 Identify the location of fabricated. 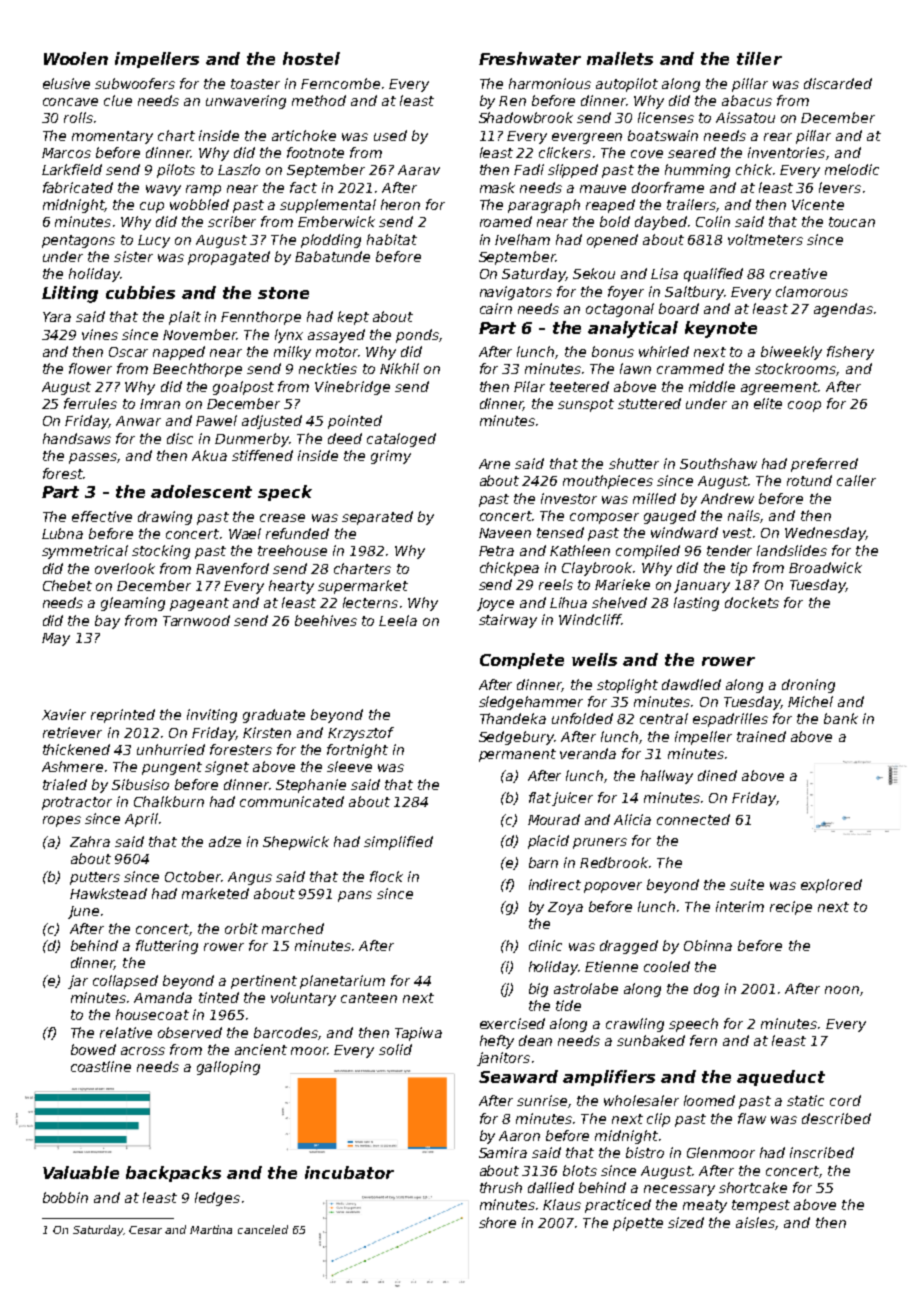
(78, 187).
